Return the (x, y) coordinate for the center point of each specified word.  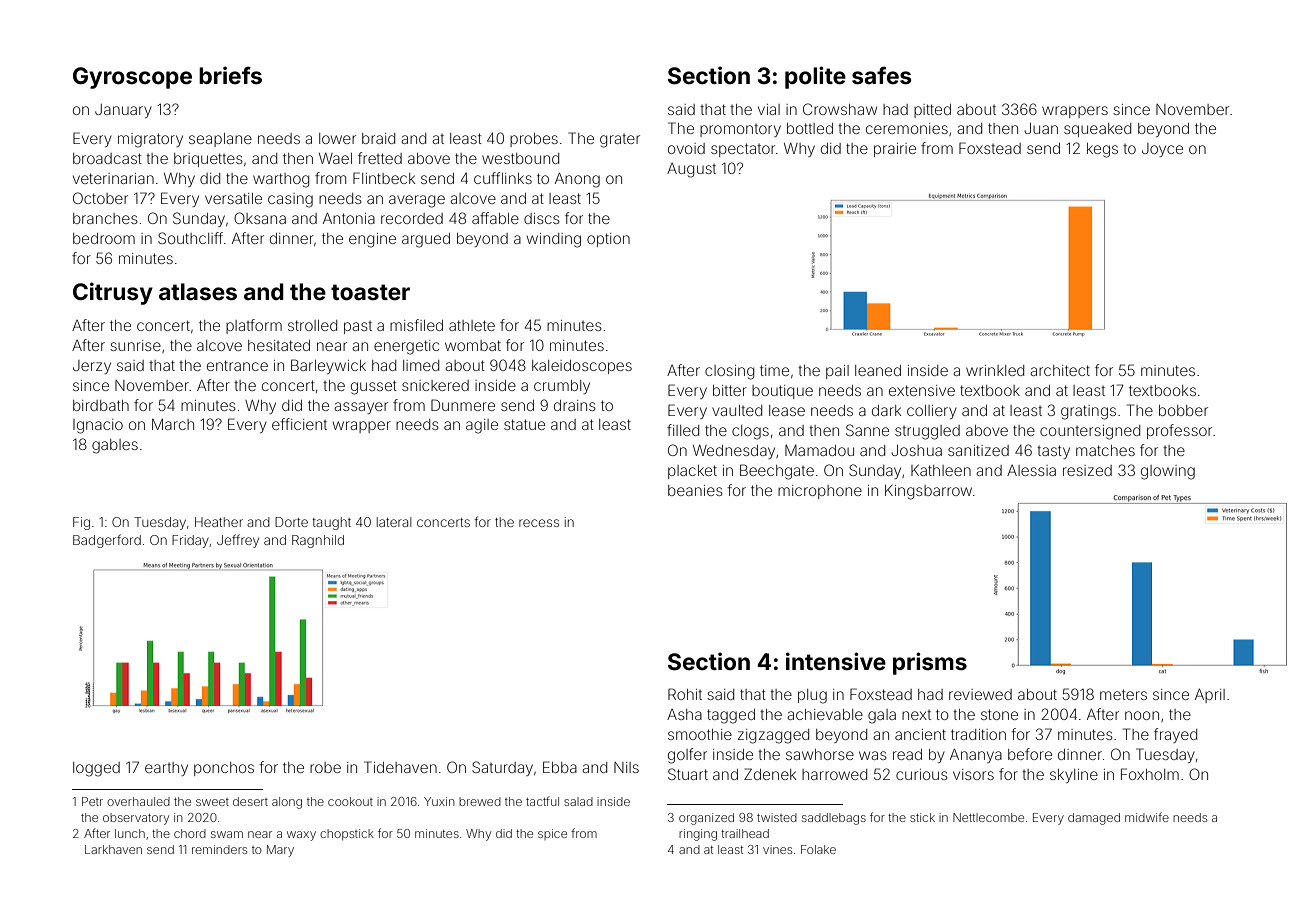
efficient (299, 424)
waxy (301, 836)
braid (378, 138)
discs (542, 218)
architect (1060, 370)
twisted (777, 817)
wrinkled (995, 370)
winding (554, 240)
